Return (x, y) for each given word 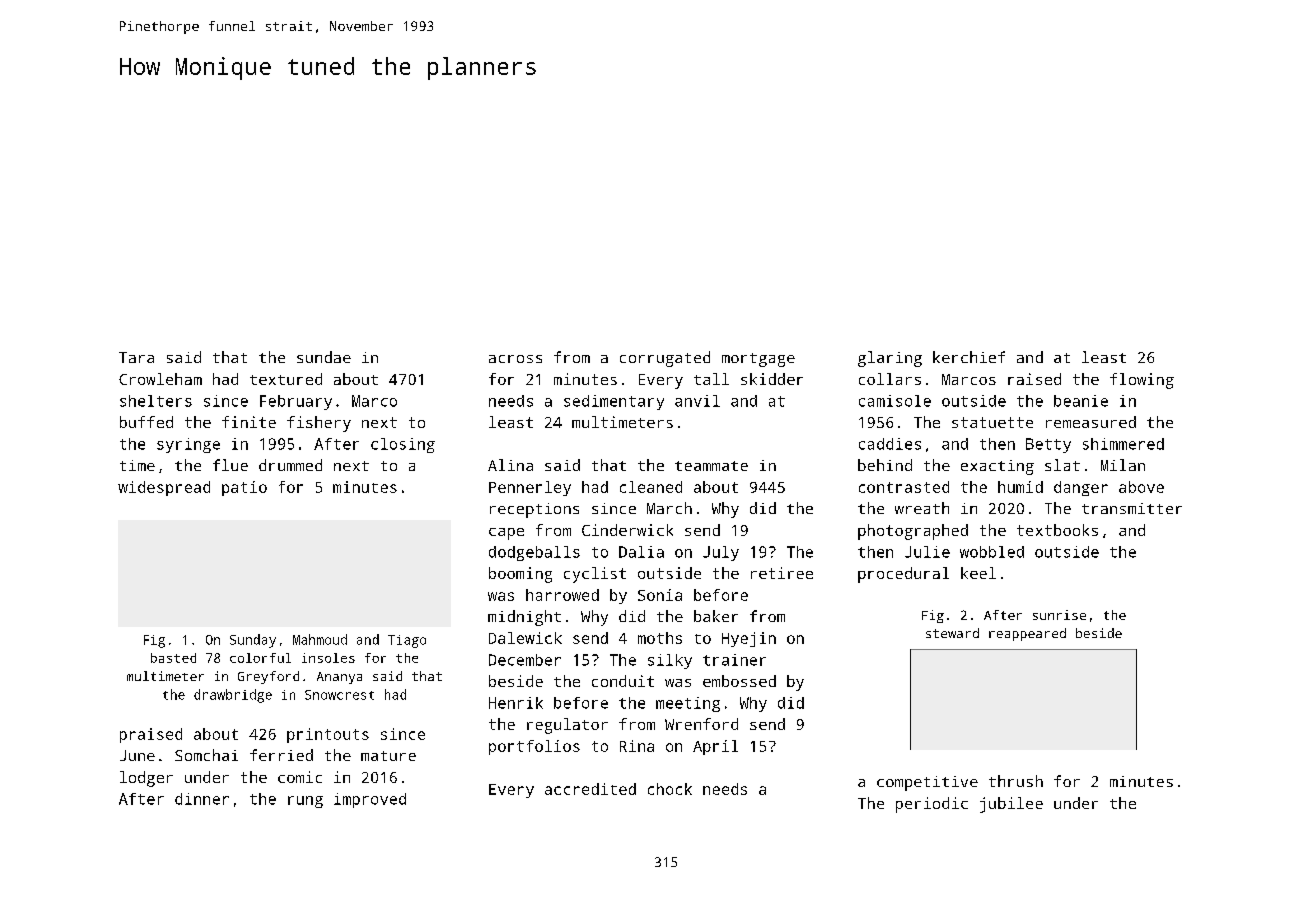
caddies (890, 444)
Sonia (660, 595)
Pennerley (530, 488)
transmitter (1132, 508)
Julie (927, 552)
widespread (164, 488)
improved (370, 800)
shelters (156, 401)
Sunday (253, 641)
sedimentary (614, 402)
